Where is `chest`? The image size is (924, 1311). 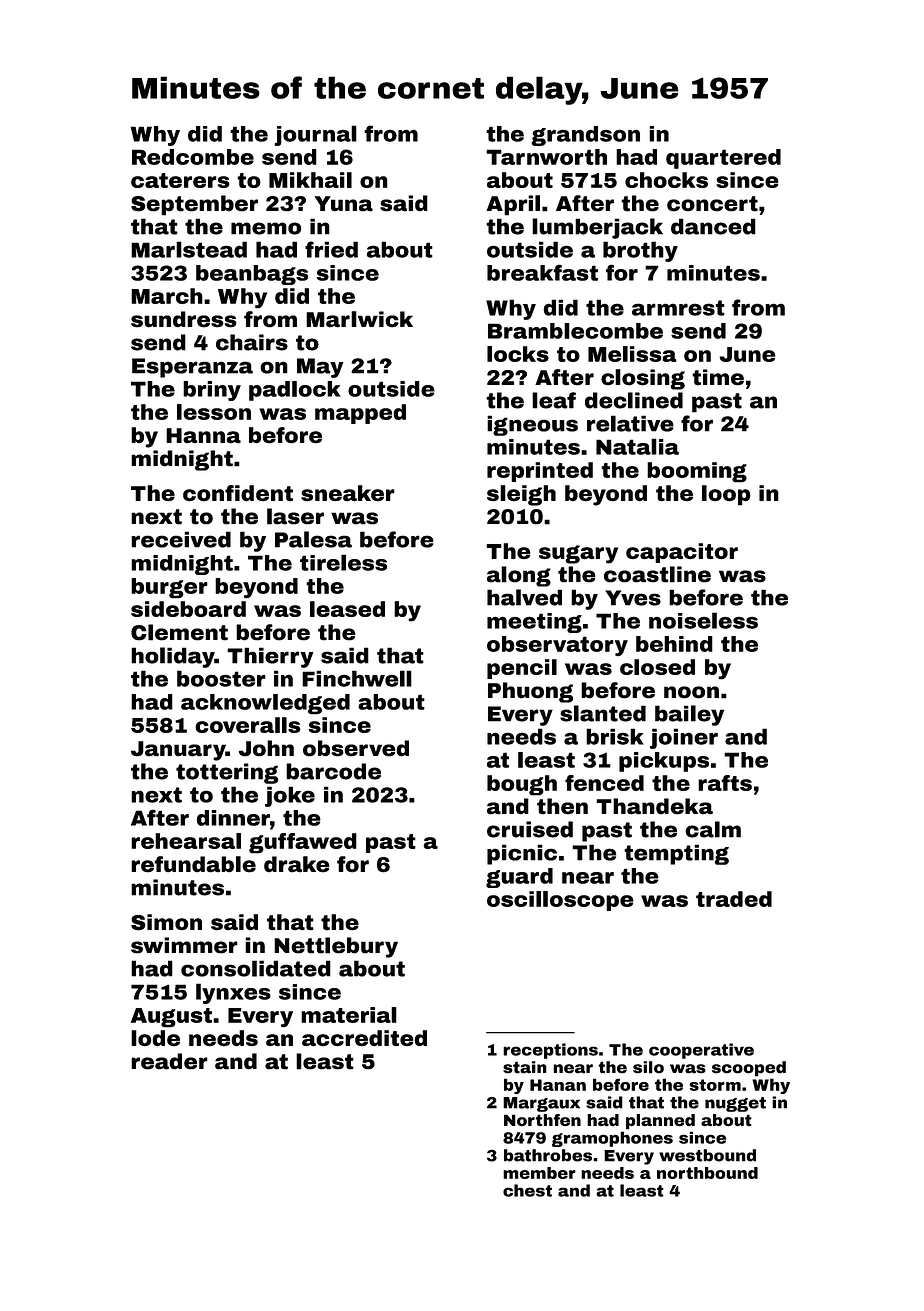 chest is located at coordinates (527, 1190).
